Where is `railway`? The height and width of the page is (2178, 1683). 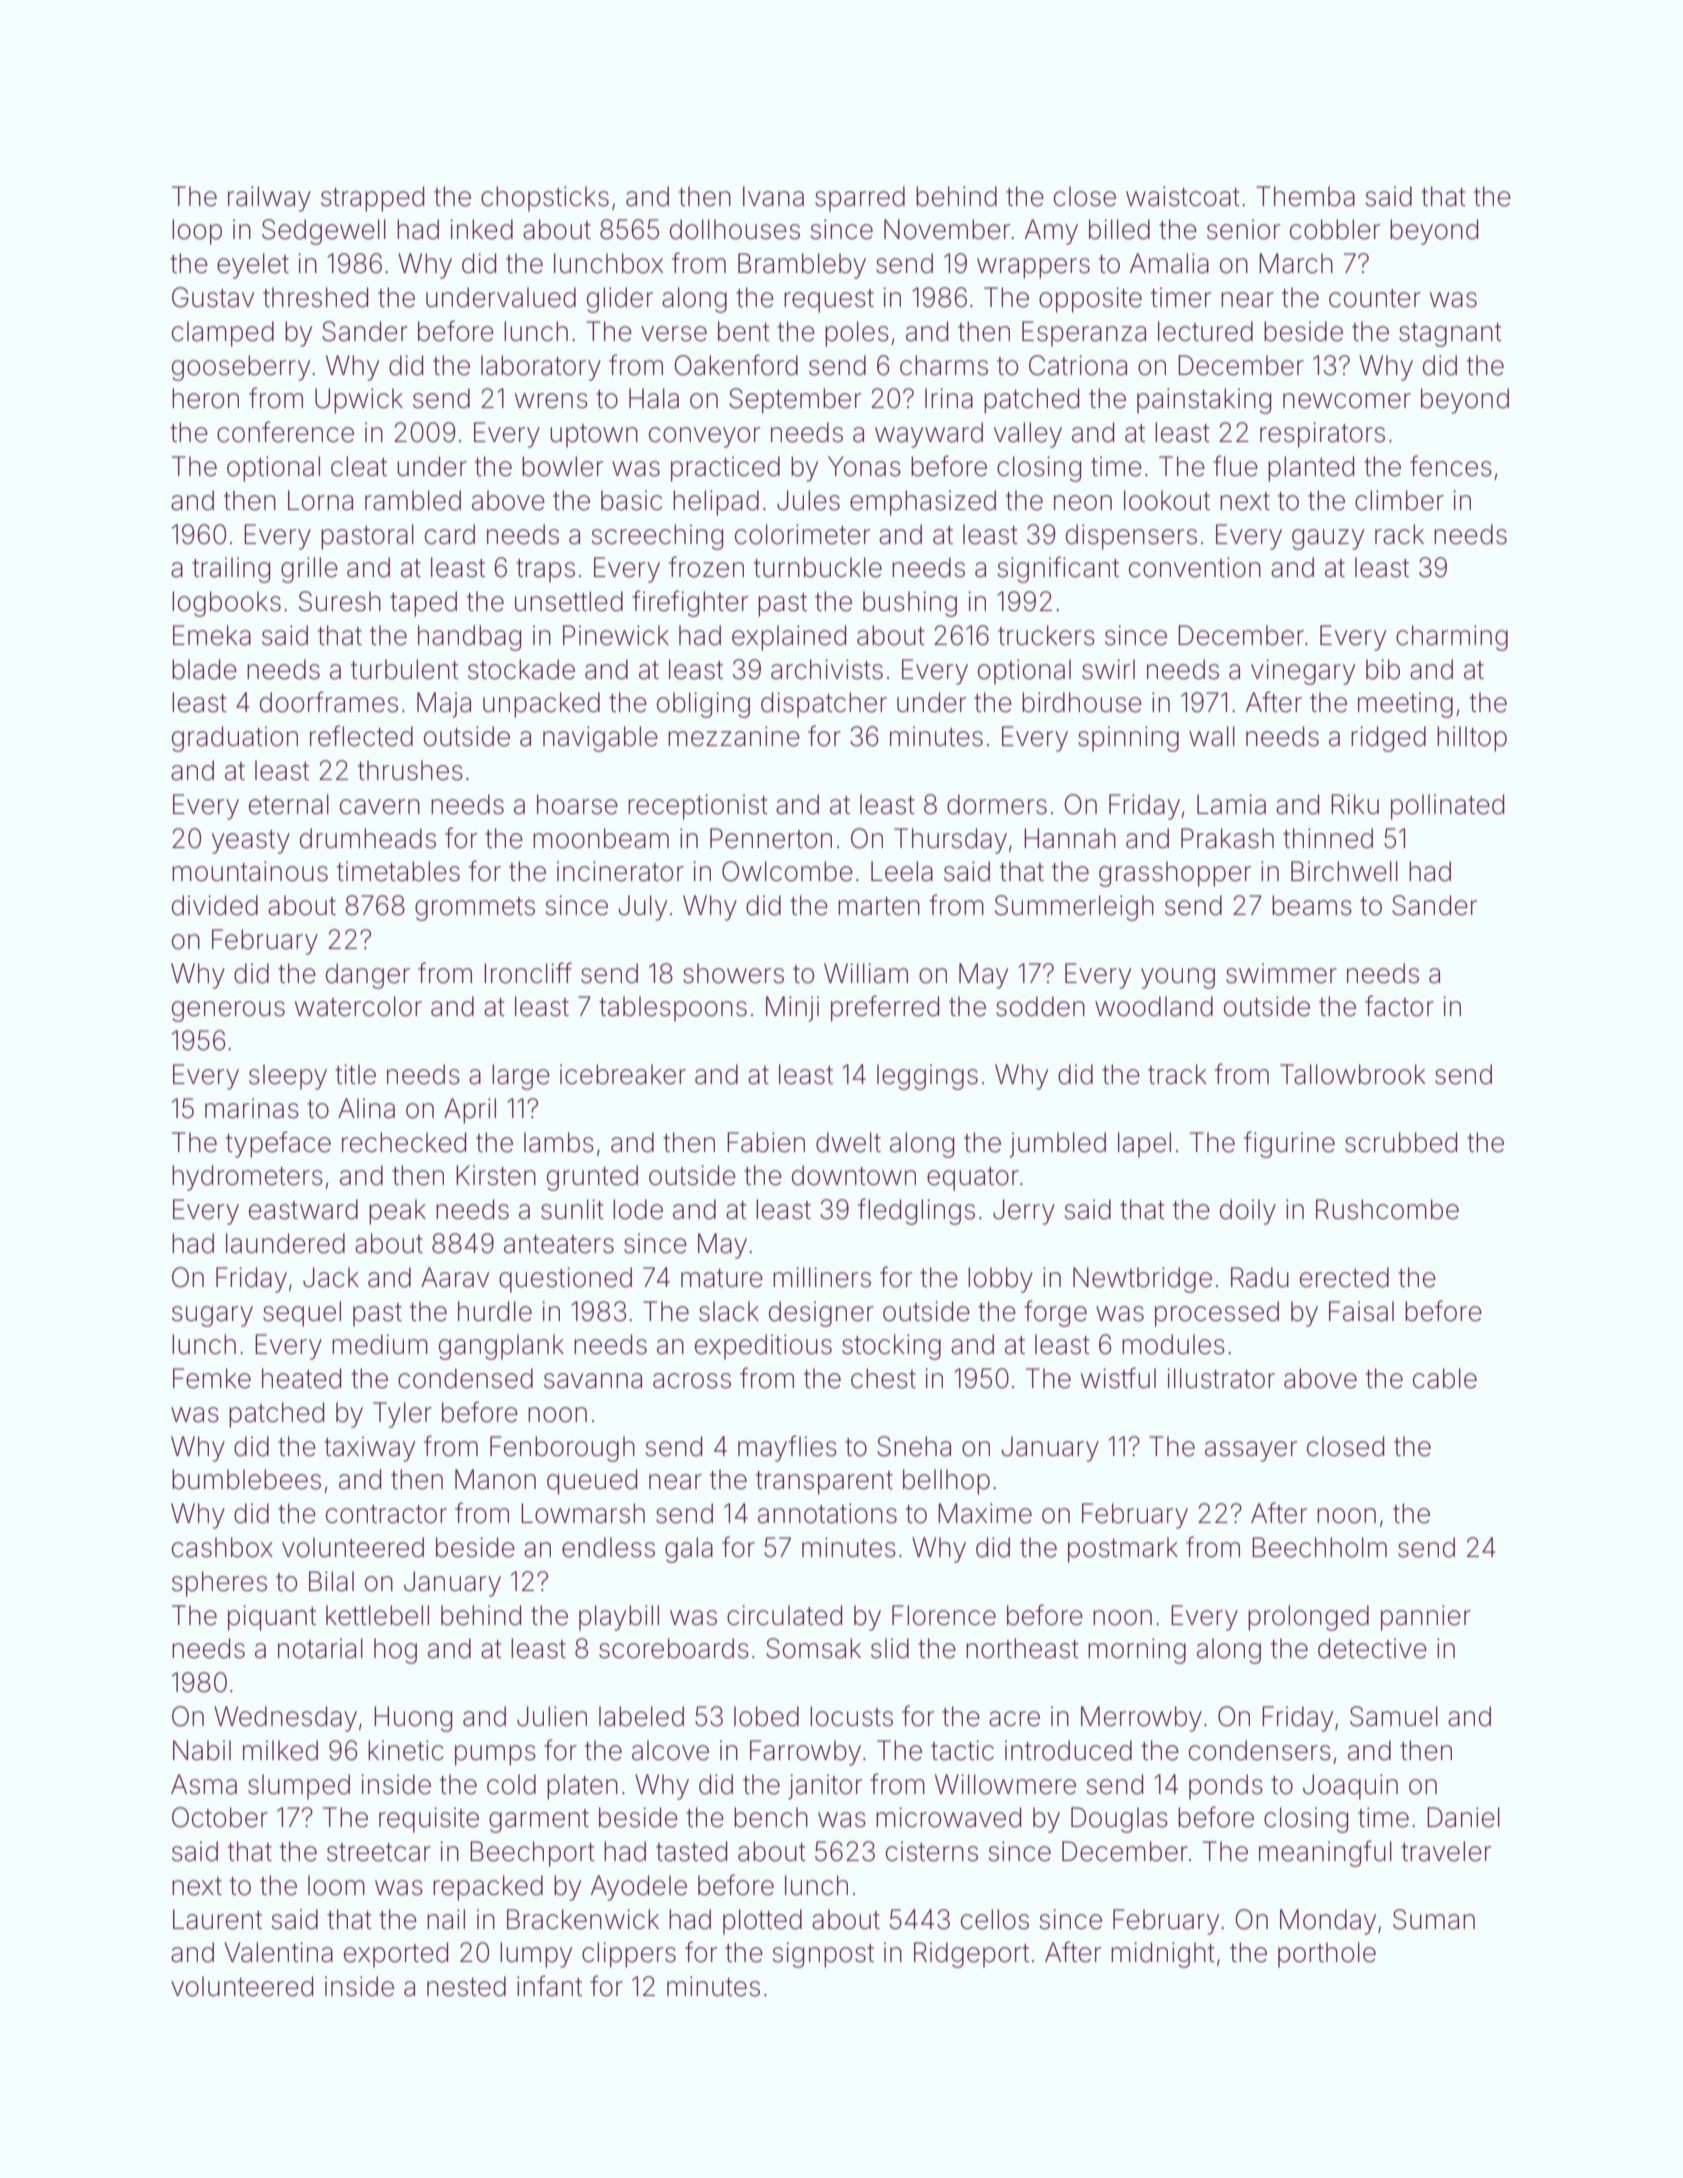
railway is located at coordinates (269, 199).
